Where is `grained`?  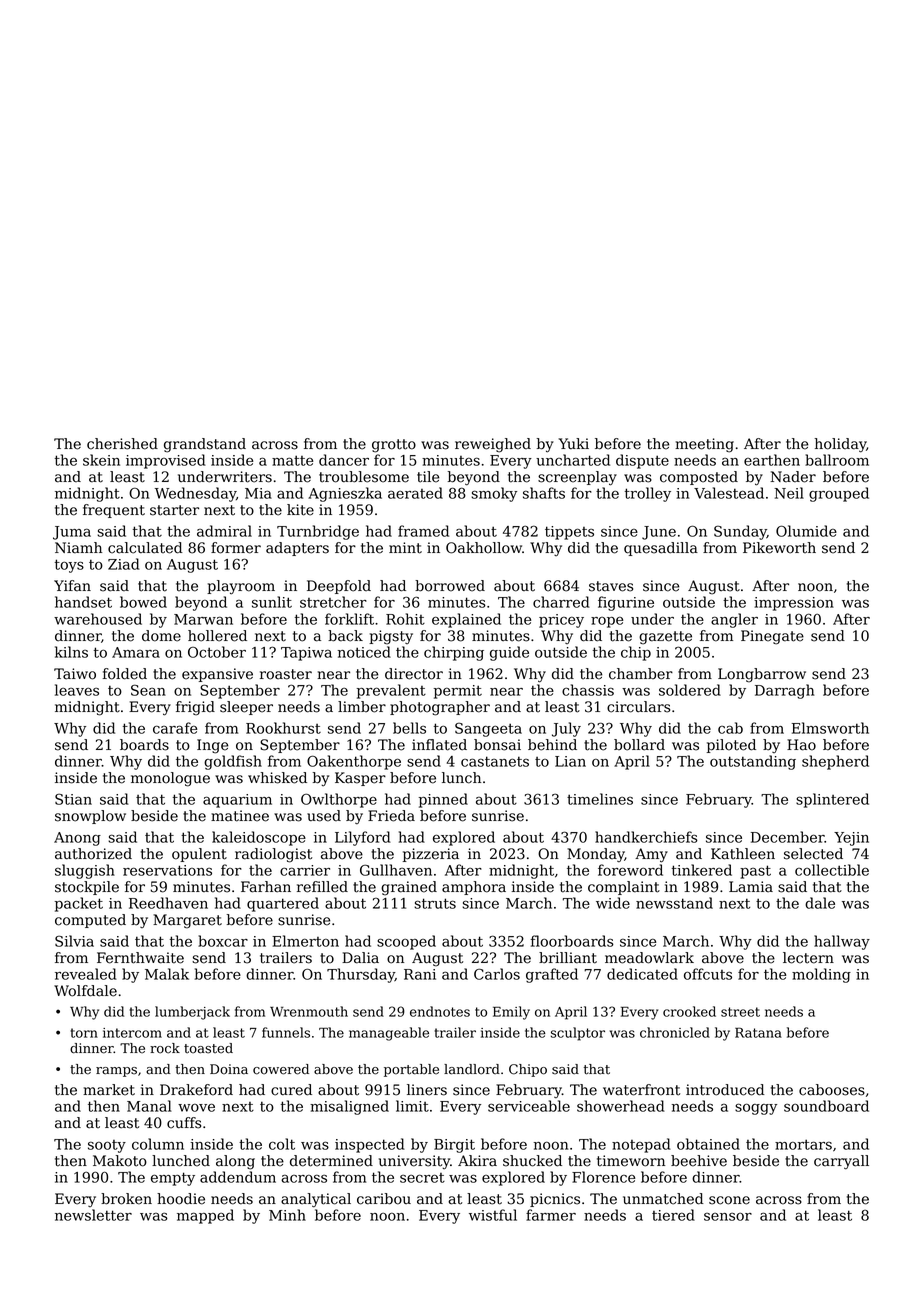
grained is located at coordinates (409, 888).
